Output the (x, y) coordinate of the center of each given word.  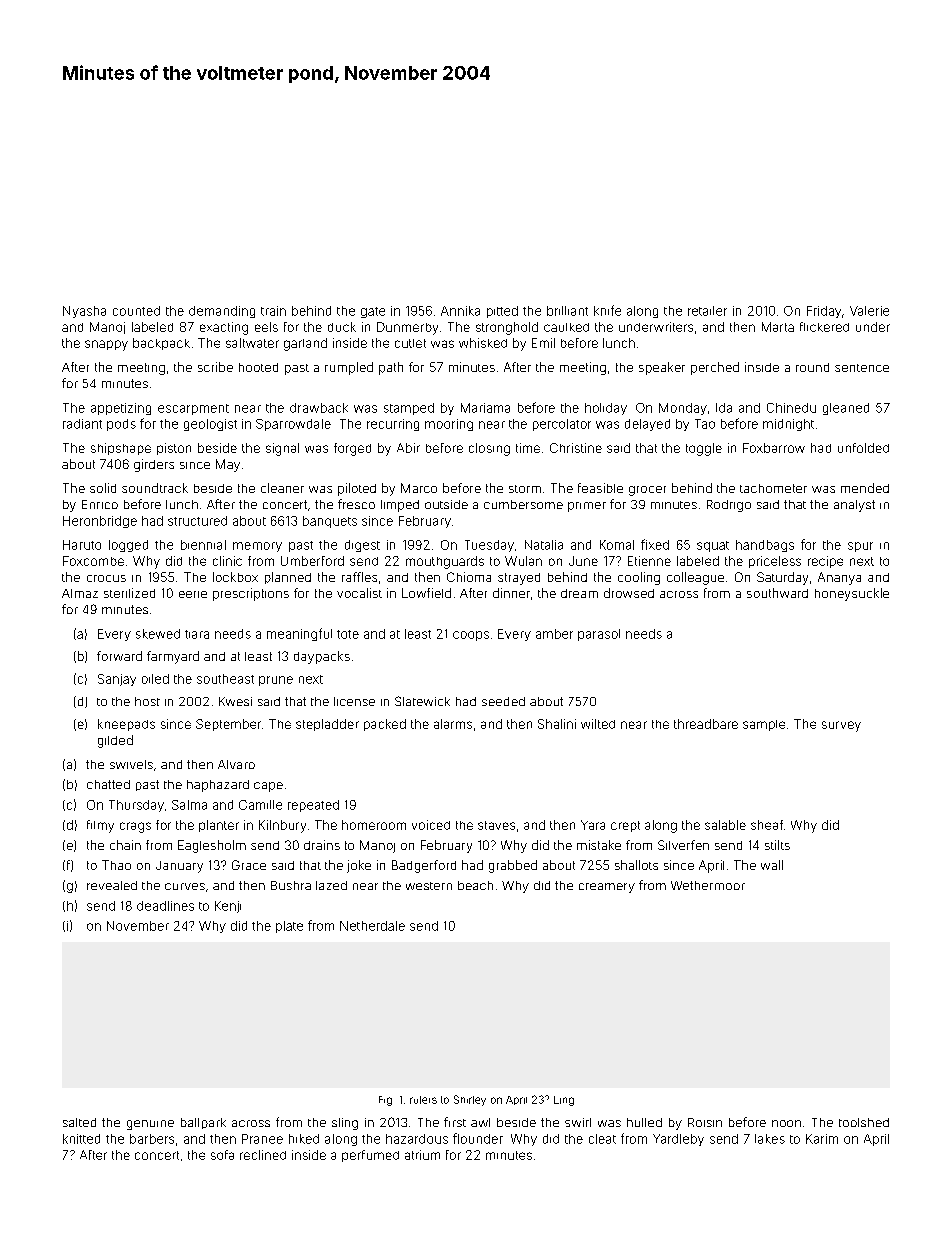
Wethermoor (708, 885)
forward (119, 656)
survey (841, 726)
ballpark (203, 1123)
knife (607, 310)
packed (385, 725)
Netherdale (372, 926)
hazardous (417, 1139)
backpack (161, 344)
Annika (460, 311)
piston (174, 449)
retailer (707, 311)
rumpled (349, 368)
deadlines (165, 906)
